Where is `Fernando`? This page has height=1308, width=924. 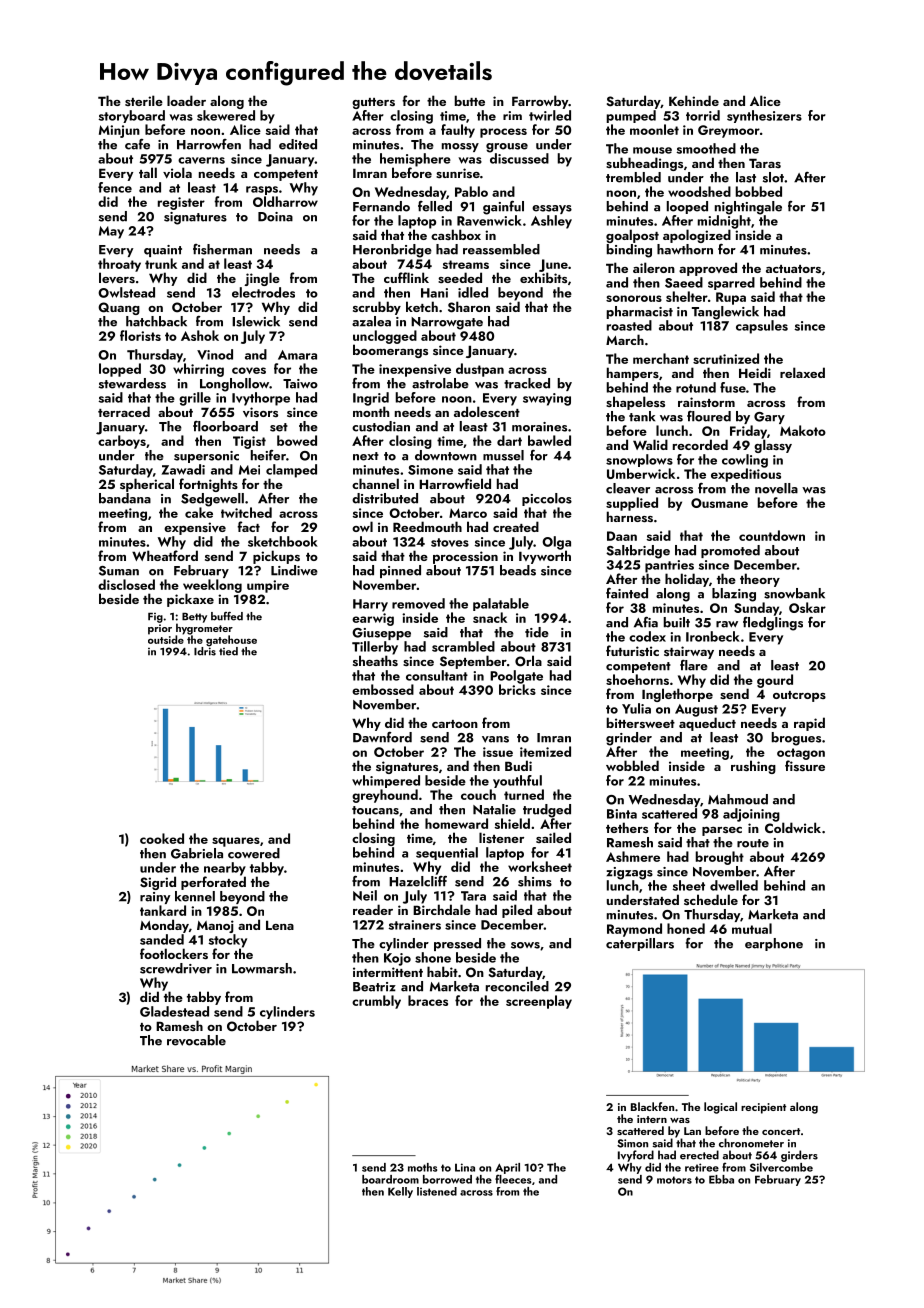 Fernando is located at coordinates (381, 206).
